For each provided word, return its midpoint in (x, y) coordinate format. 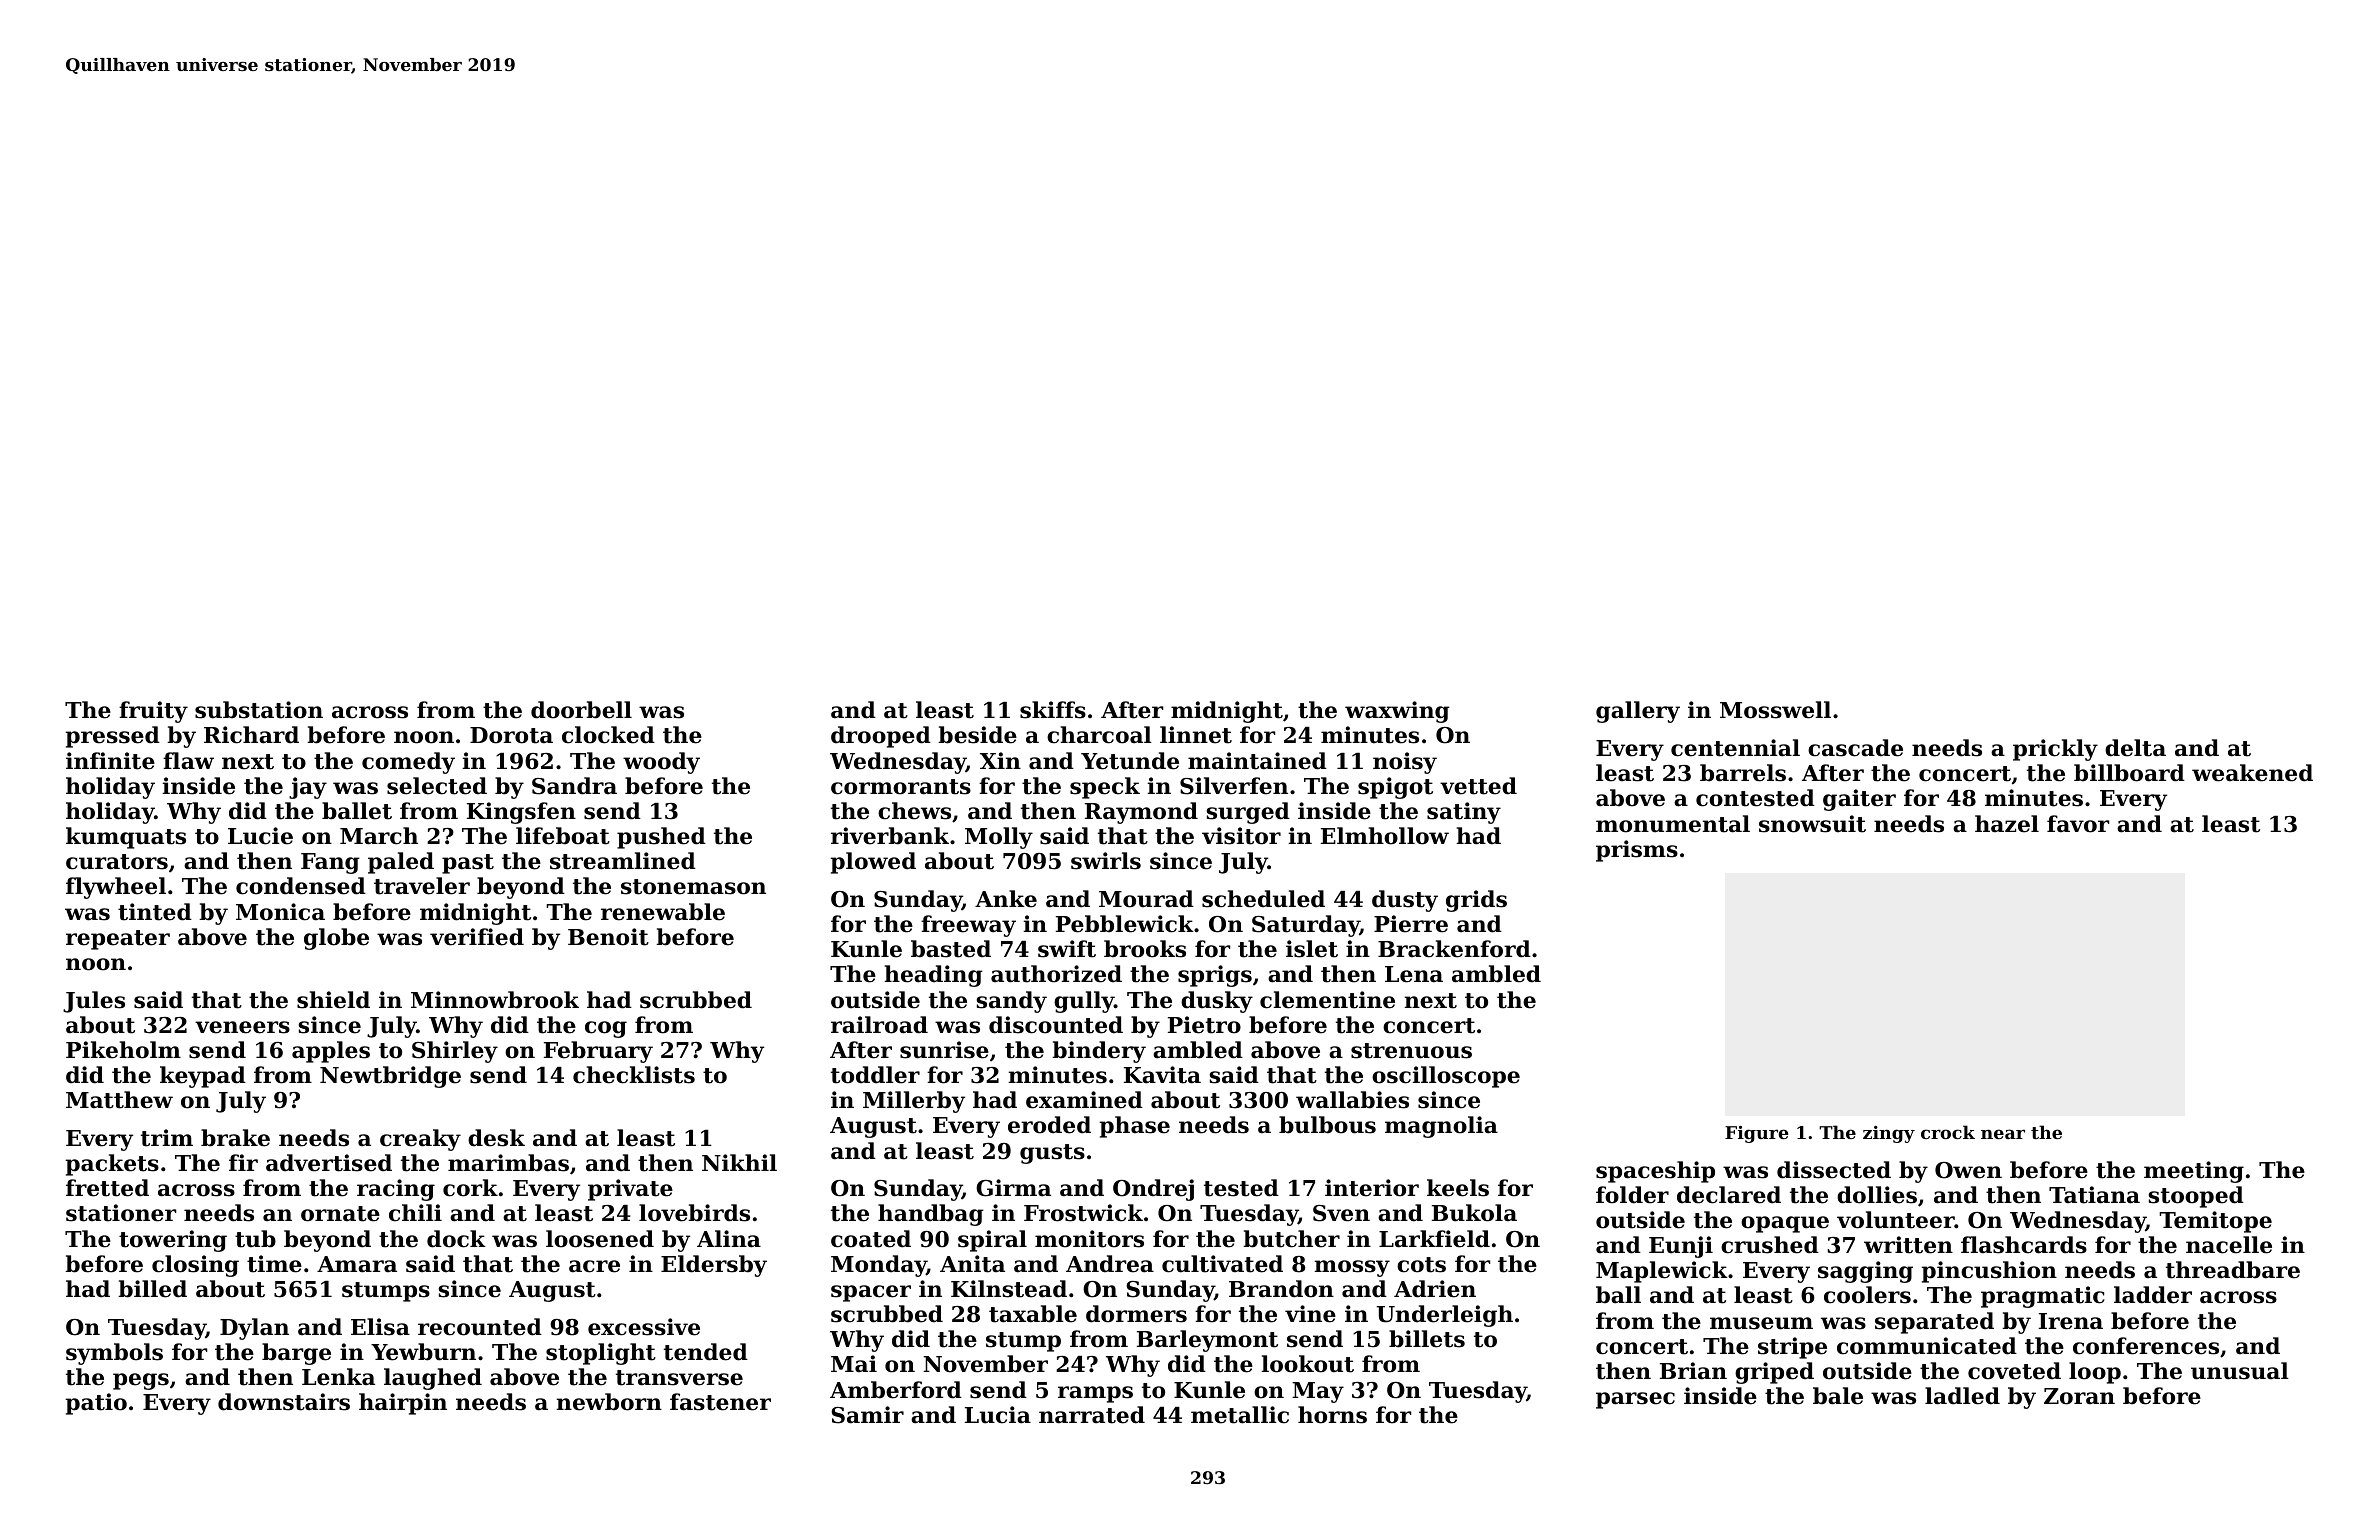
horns (1332, 1415)
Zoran (2079, 1396)
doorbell (581, 710)
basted (951, 949)
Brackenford (1454, 949)
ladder (2153, 1295)
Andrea (1110, 1264)
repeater (118, 940)
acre (594, 1266)
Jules (94, 1002)
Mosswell (1775, 710)
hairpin (403, 1404)
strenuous (1411, 1051)
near (2003, 1134)
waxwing (1397, 712)
